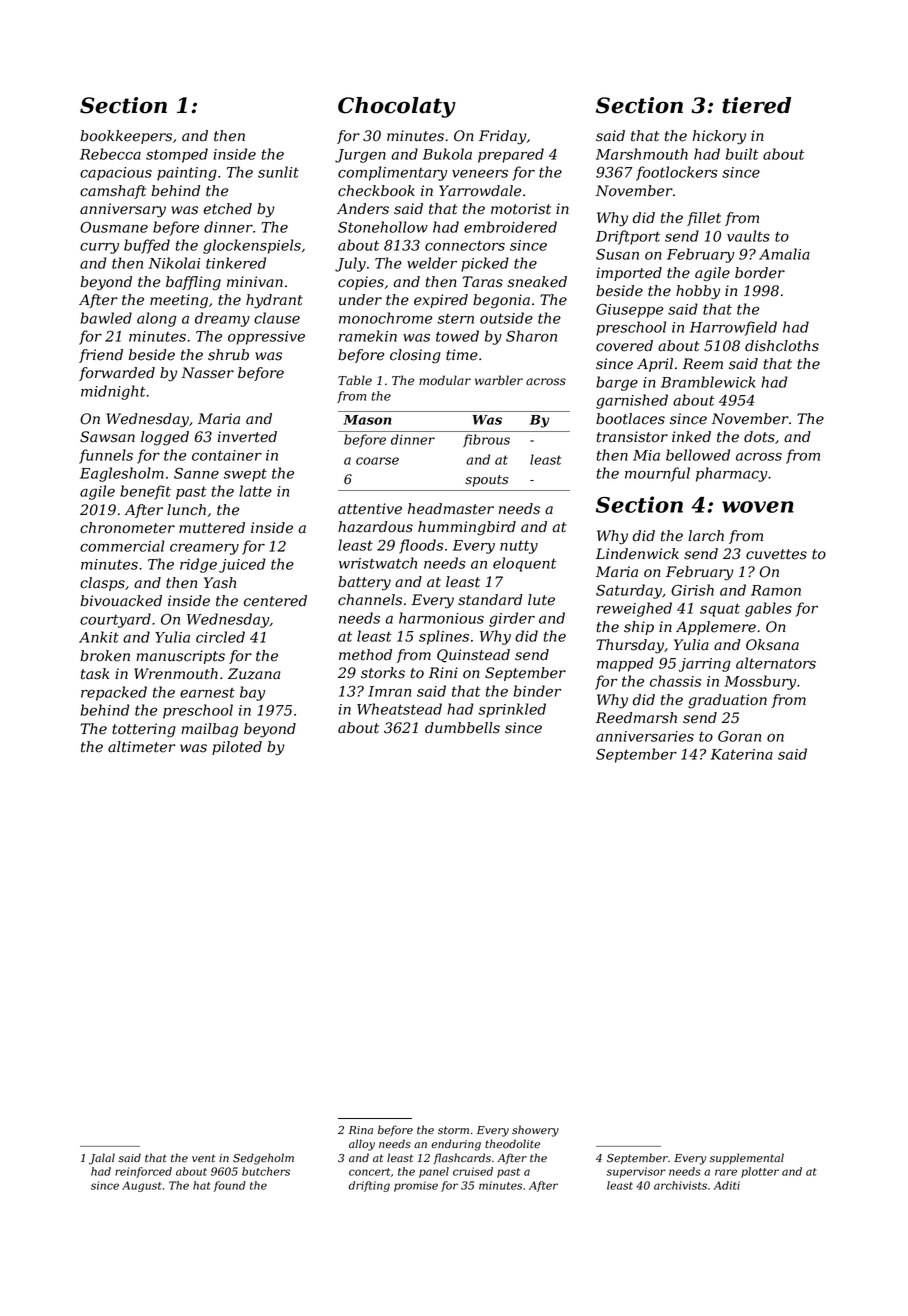 This image has height=1316, width=908. I want to click on benefit, so click(145, 492).
